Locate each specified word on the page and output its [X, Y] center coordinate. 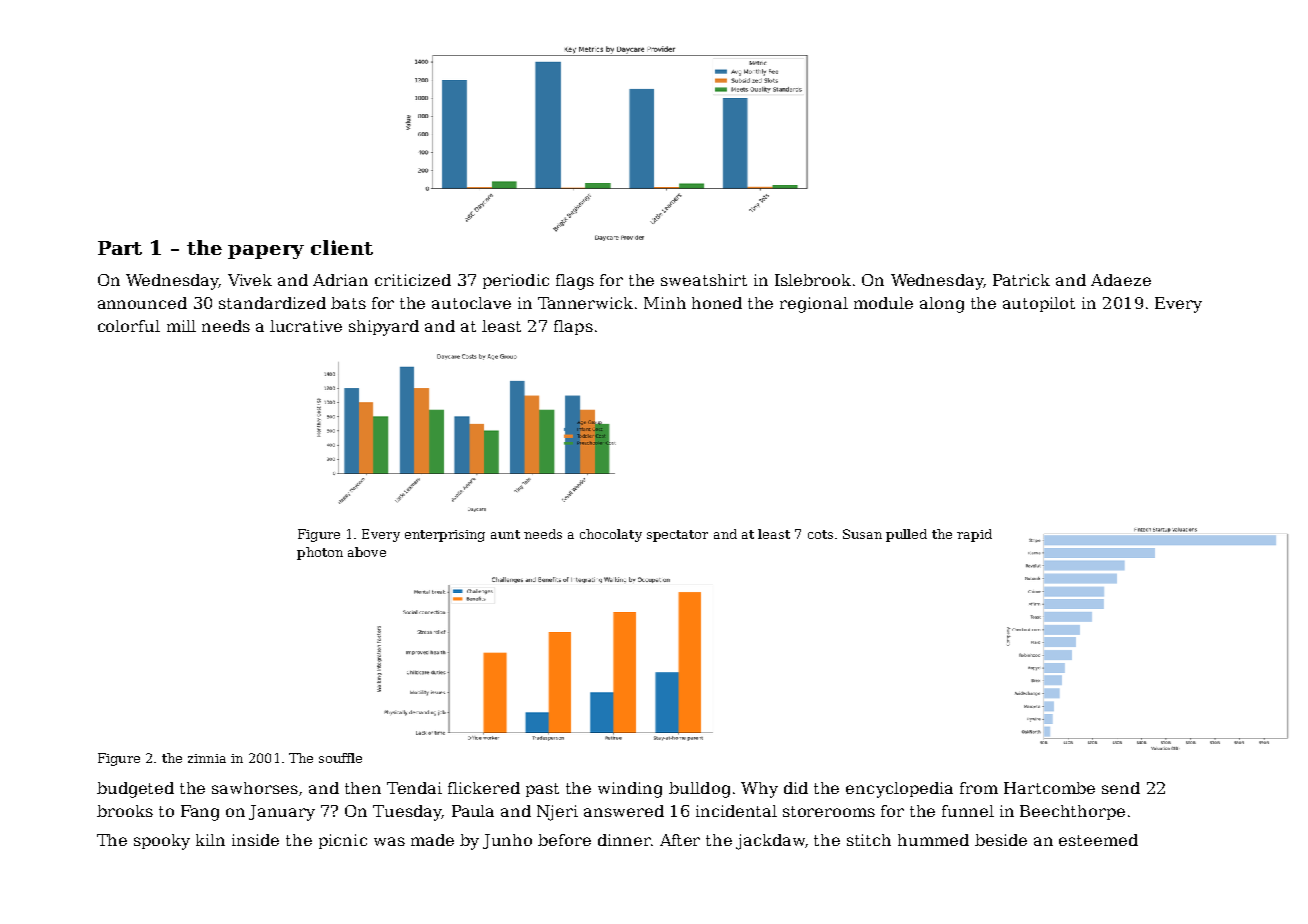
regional [814, 305]
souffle [340, 758]
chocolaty [611, 535]
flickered [484, 788]
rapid [974, 535]
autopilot [1039, 304]
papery [266, 252]
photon [320, 553]
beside [1001, 840]
